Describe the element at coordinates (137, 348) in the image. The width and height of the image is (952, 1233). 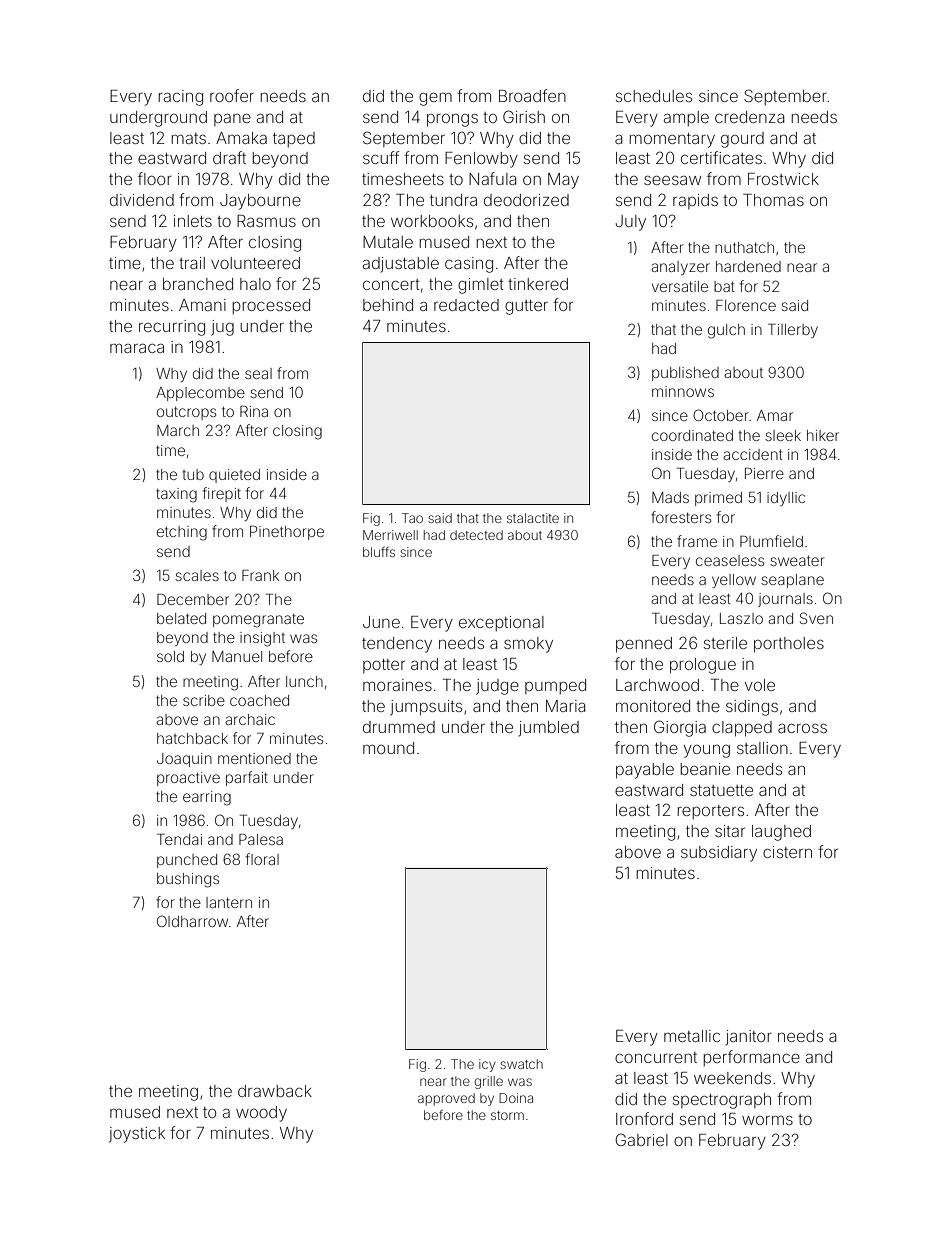
I see `maraca` at that location.
